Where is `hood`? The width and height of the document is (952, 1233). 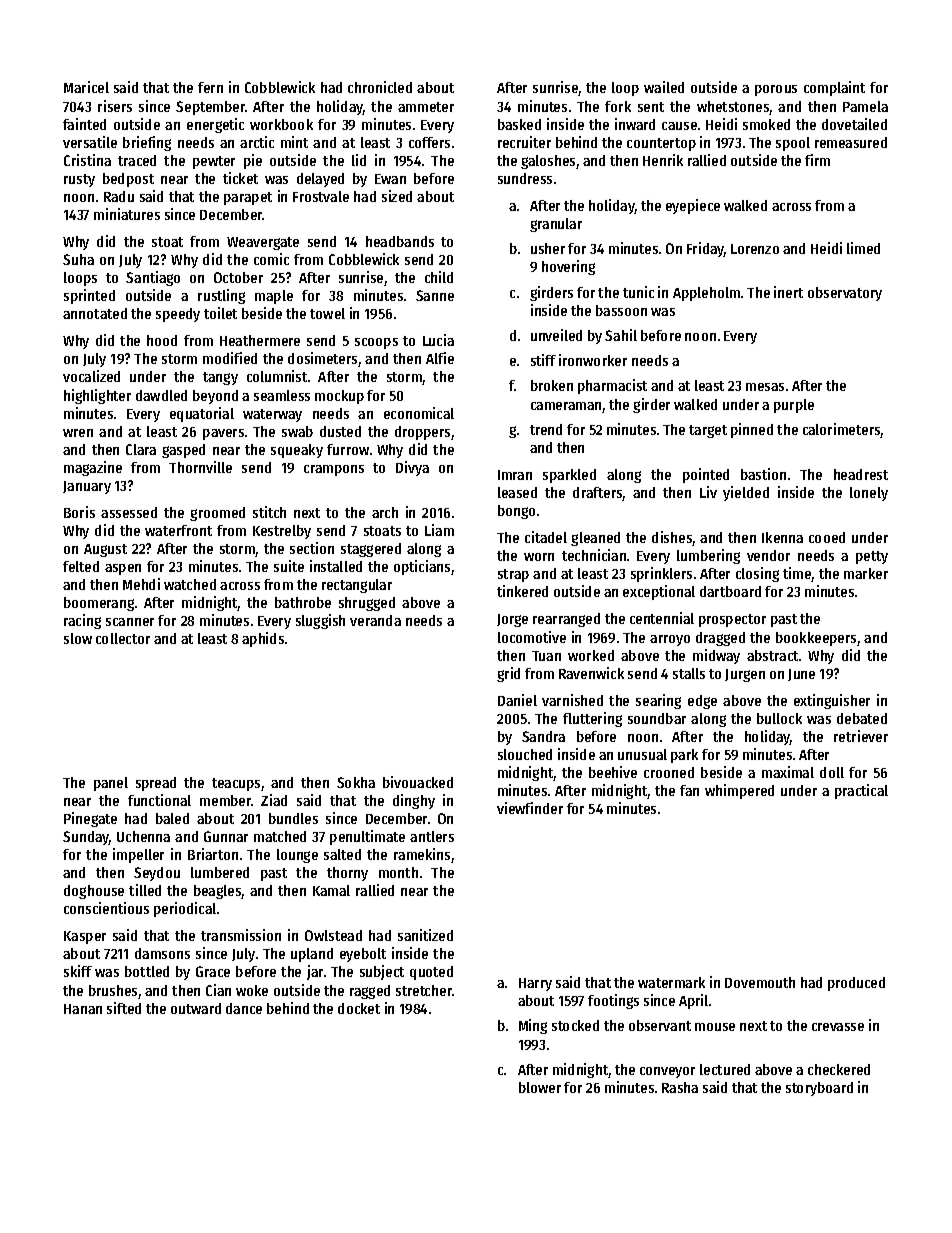
hood is located at coordinates (162, 340).
